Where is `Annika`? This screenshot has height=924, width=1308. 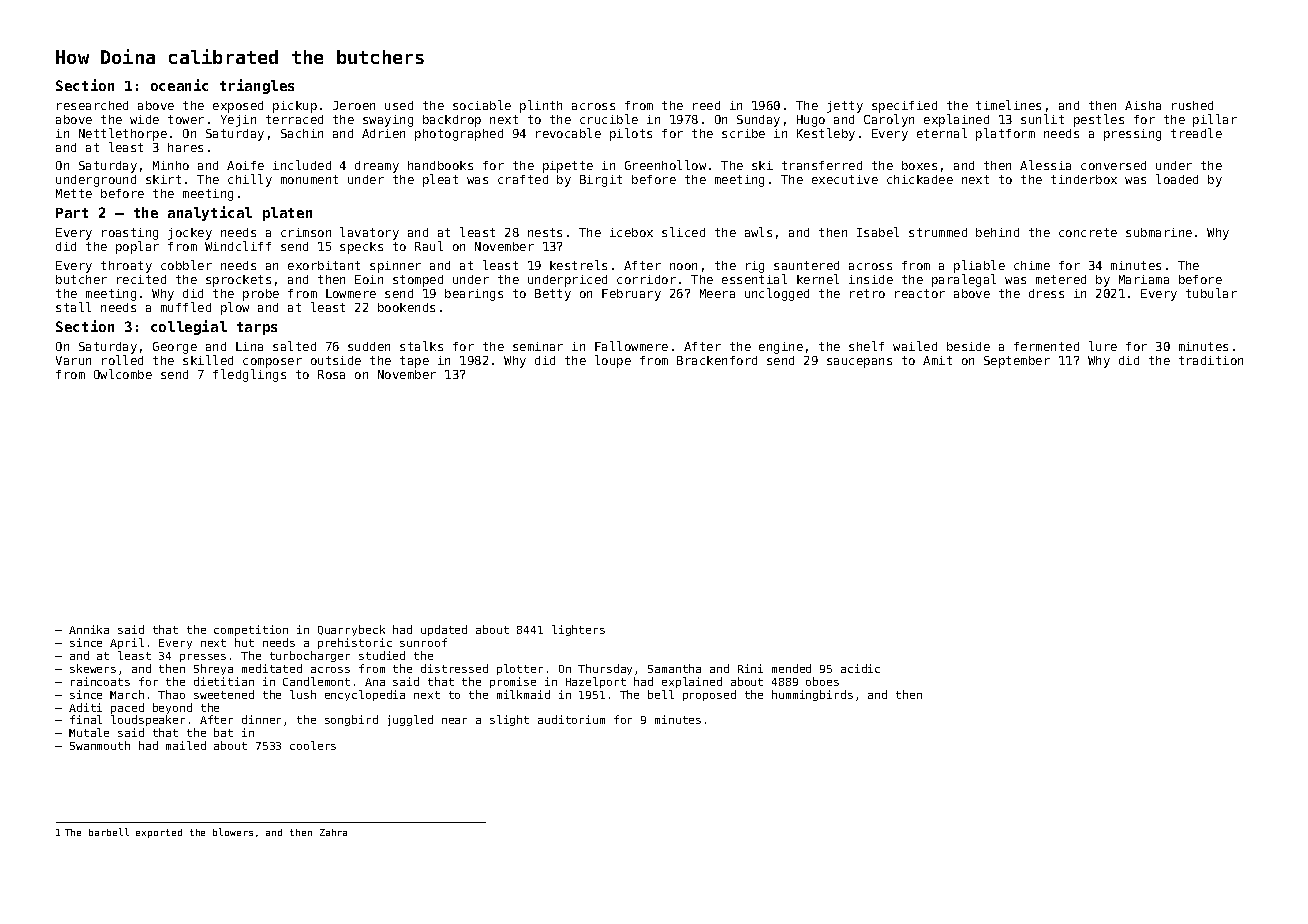 Annika is located at coordinates (89, 629).
